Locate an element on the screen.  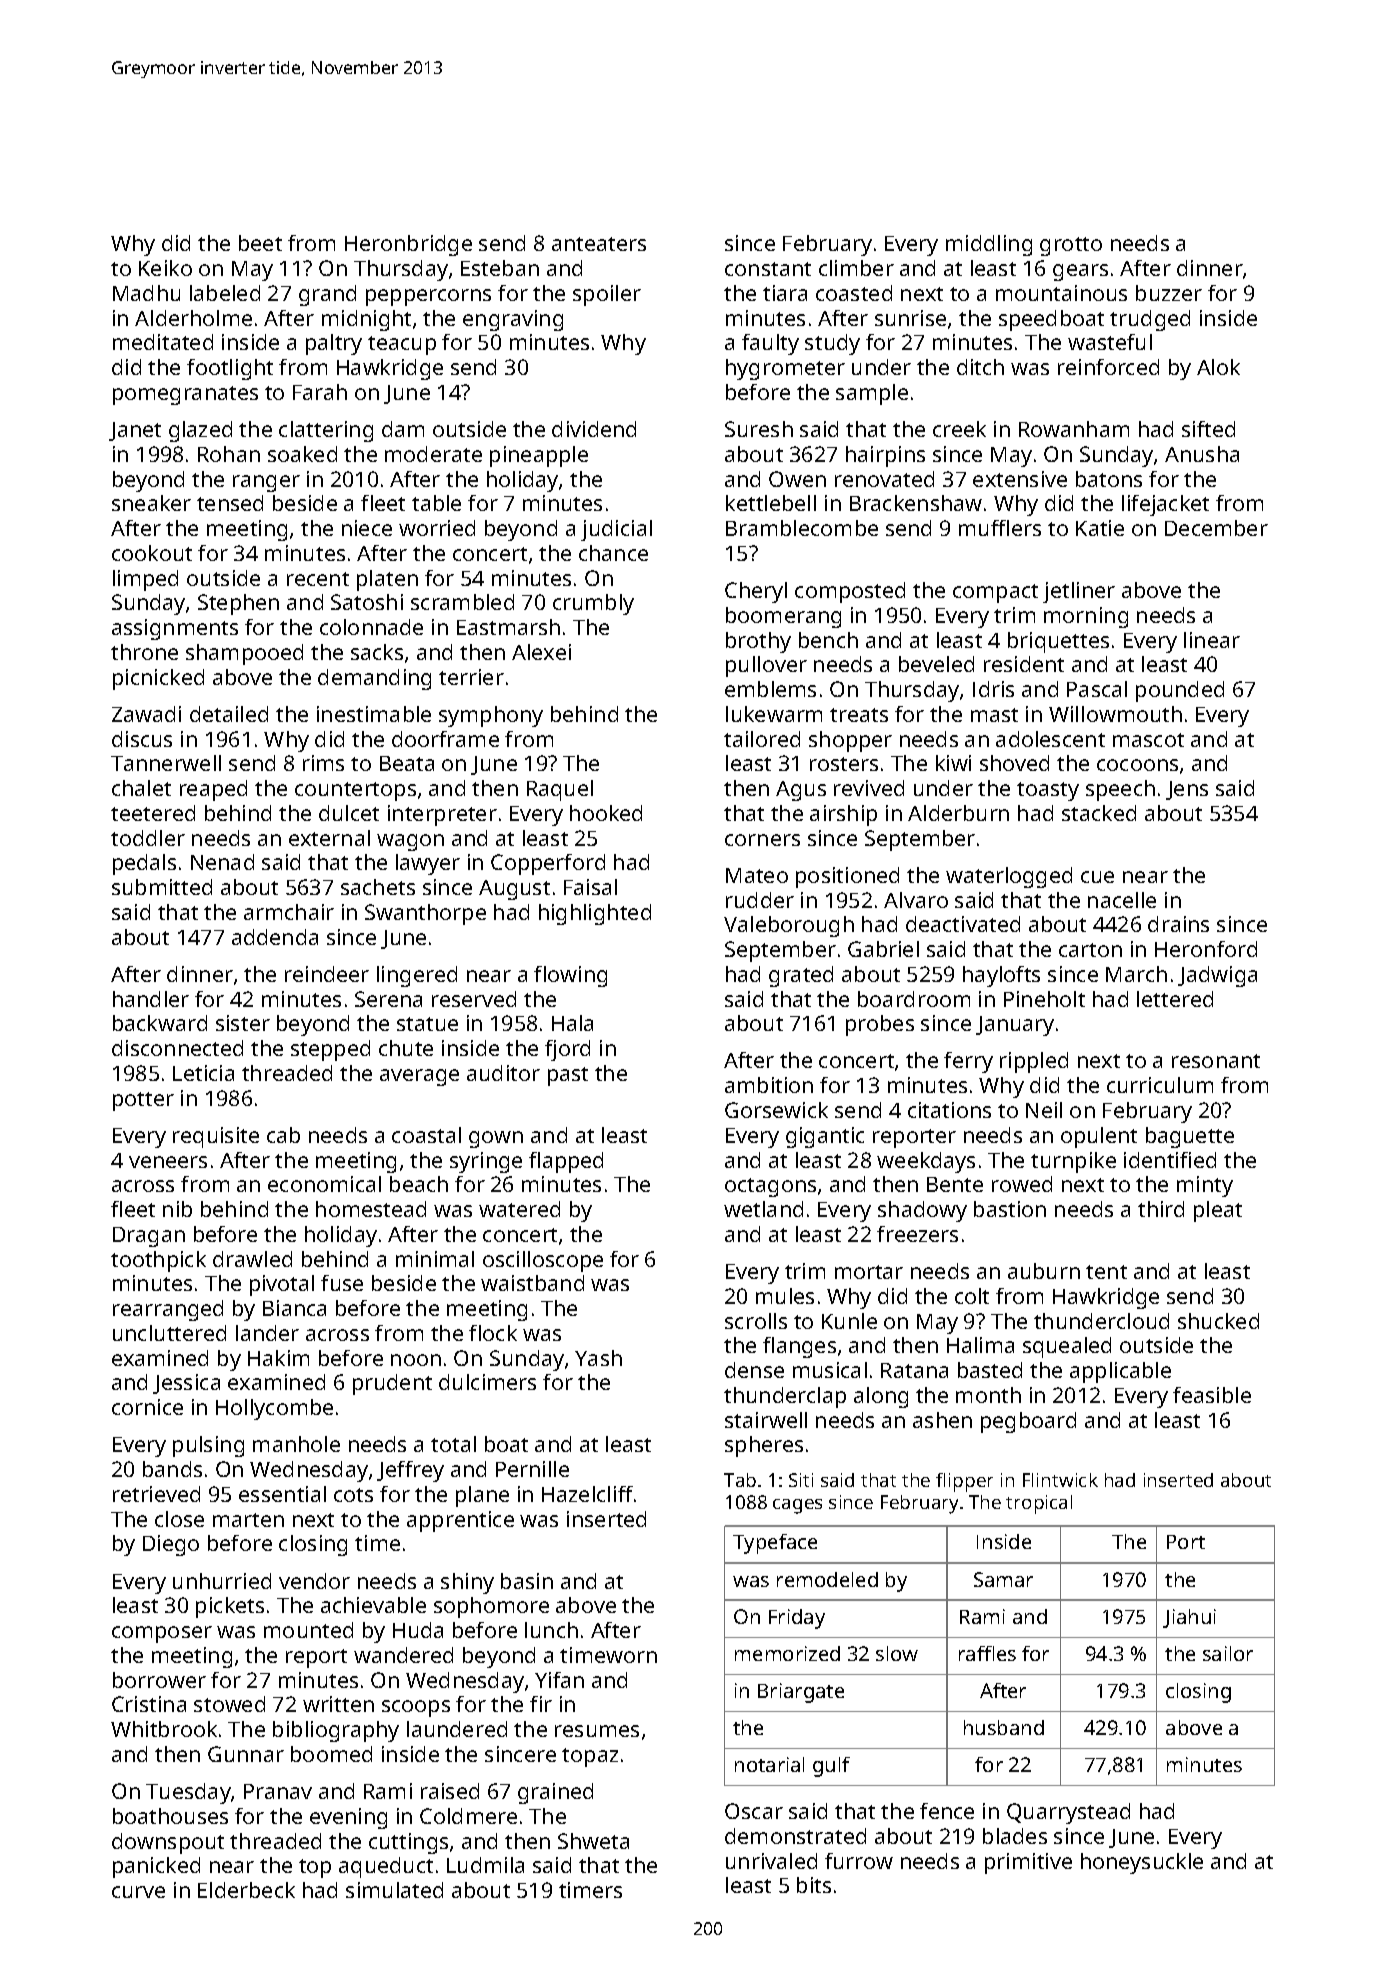
grotto is located at coordinates (1071, 246).
